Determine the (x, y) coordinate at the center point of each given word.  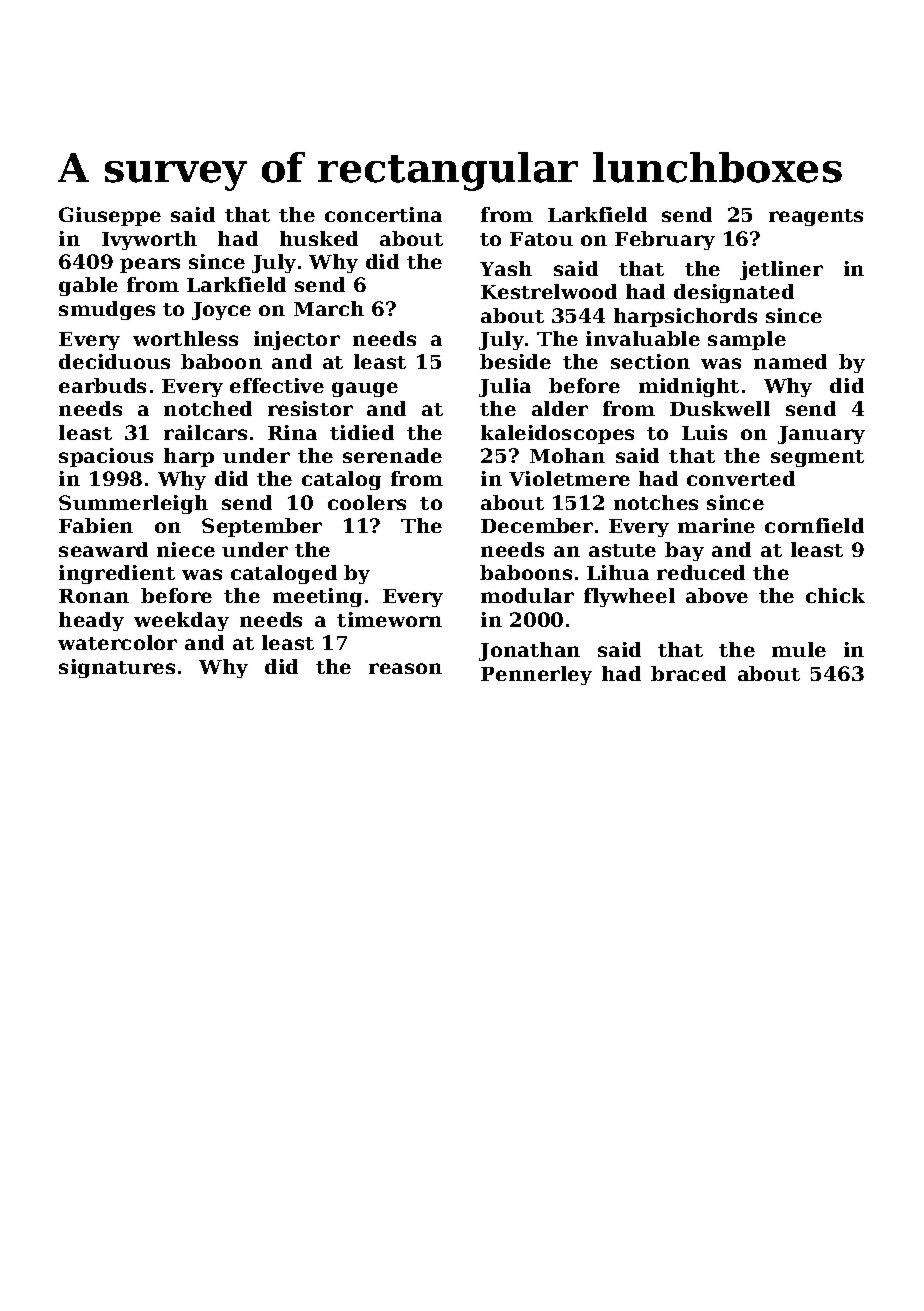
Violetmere (569, 478)
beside (515, 361)
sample (747, 340)
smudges (107, 310)
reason (405, 668)
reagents (816, 217)
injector (297, 340)
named (790, 361)
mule (799, 649)
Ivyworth (149, 240)
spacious (106, 457)
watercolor (117, 642)
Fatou (541, 239)
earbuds (102, 385)
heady (91, 621)
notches (656, 502)
